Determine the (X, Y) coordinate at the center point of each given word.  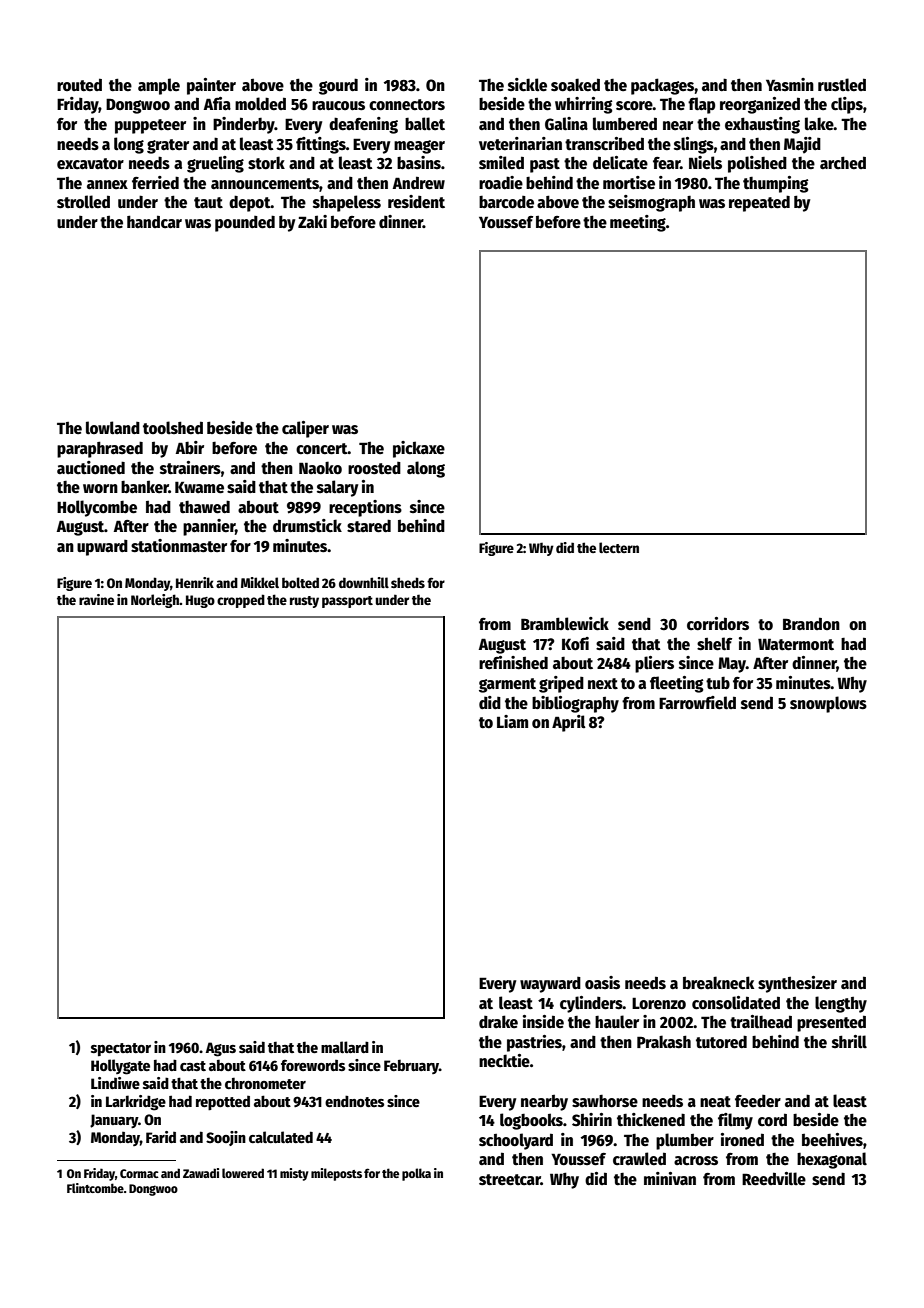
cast (193, 1066)
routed (79, 84)
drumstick (307, 525)
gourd (338, 86)
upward (102, 548)
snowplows (828, 704)
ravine (96, 599)
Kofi (575, 643)
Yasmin (790, 84)
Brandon (811, 623)
